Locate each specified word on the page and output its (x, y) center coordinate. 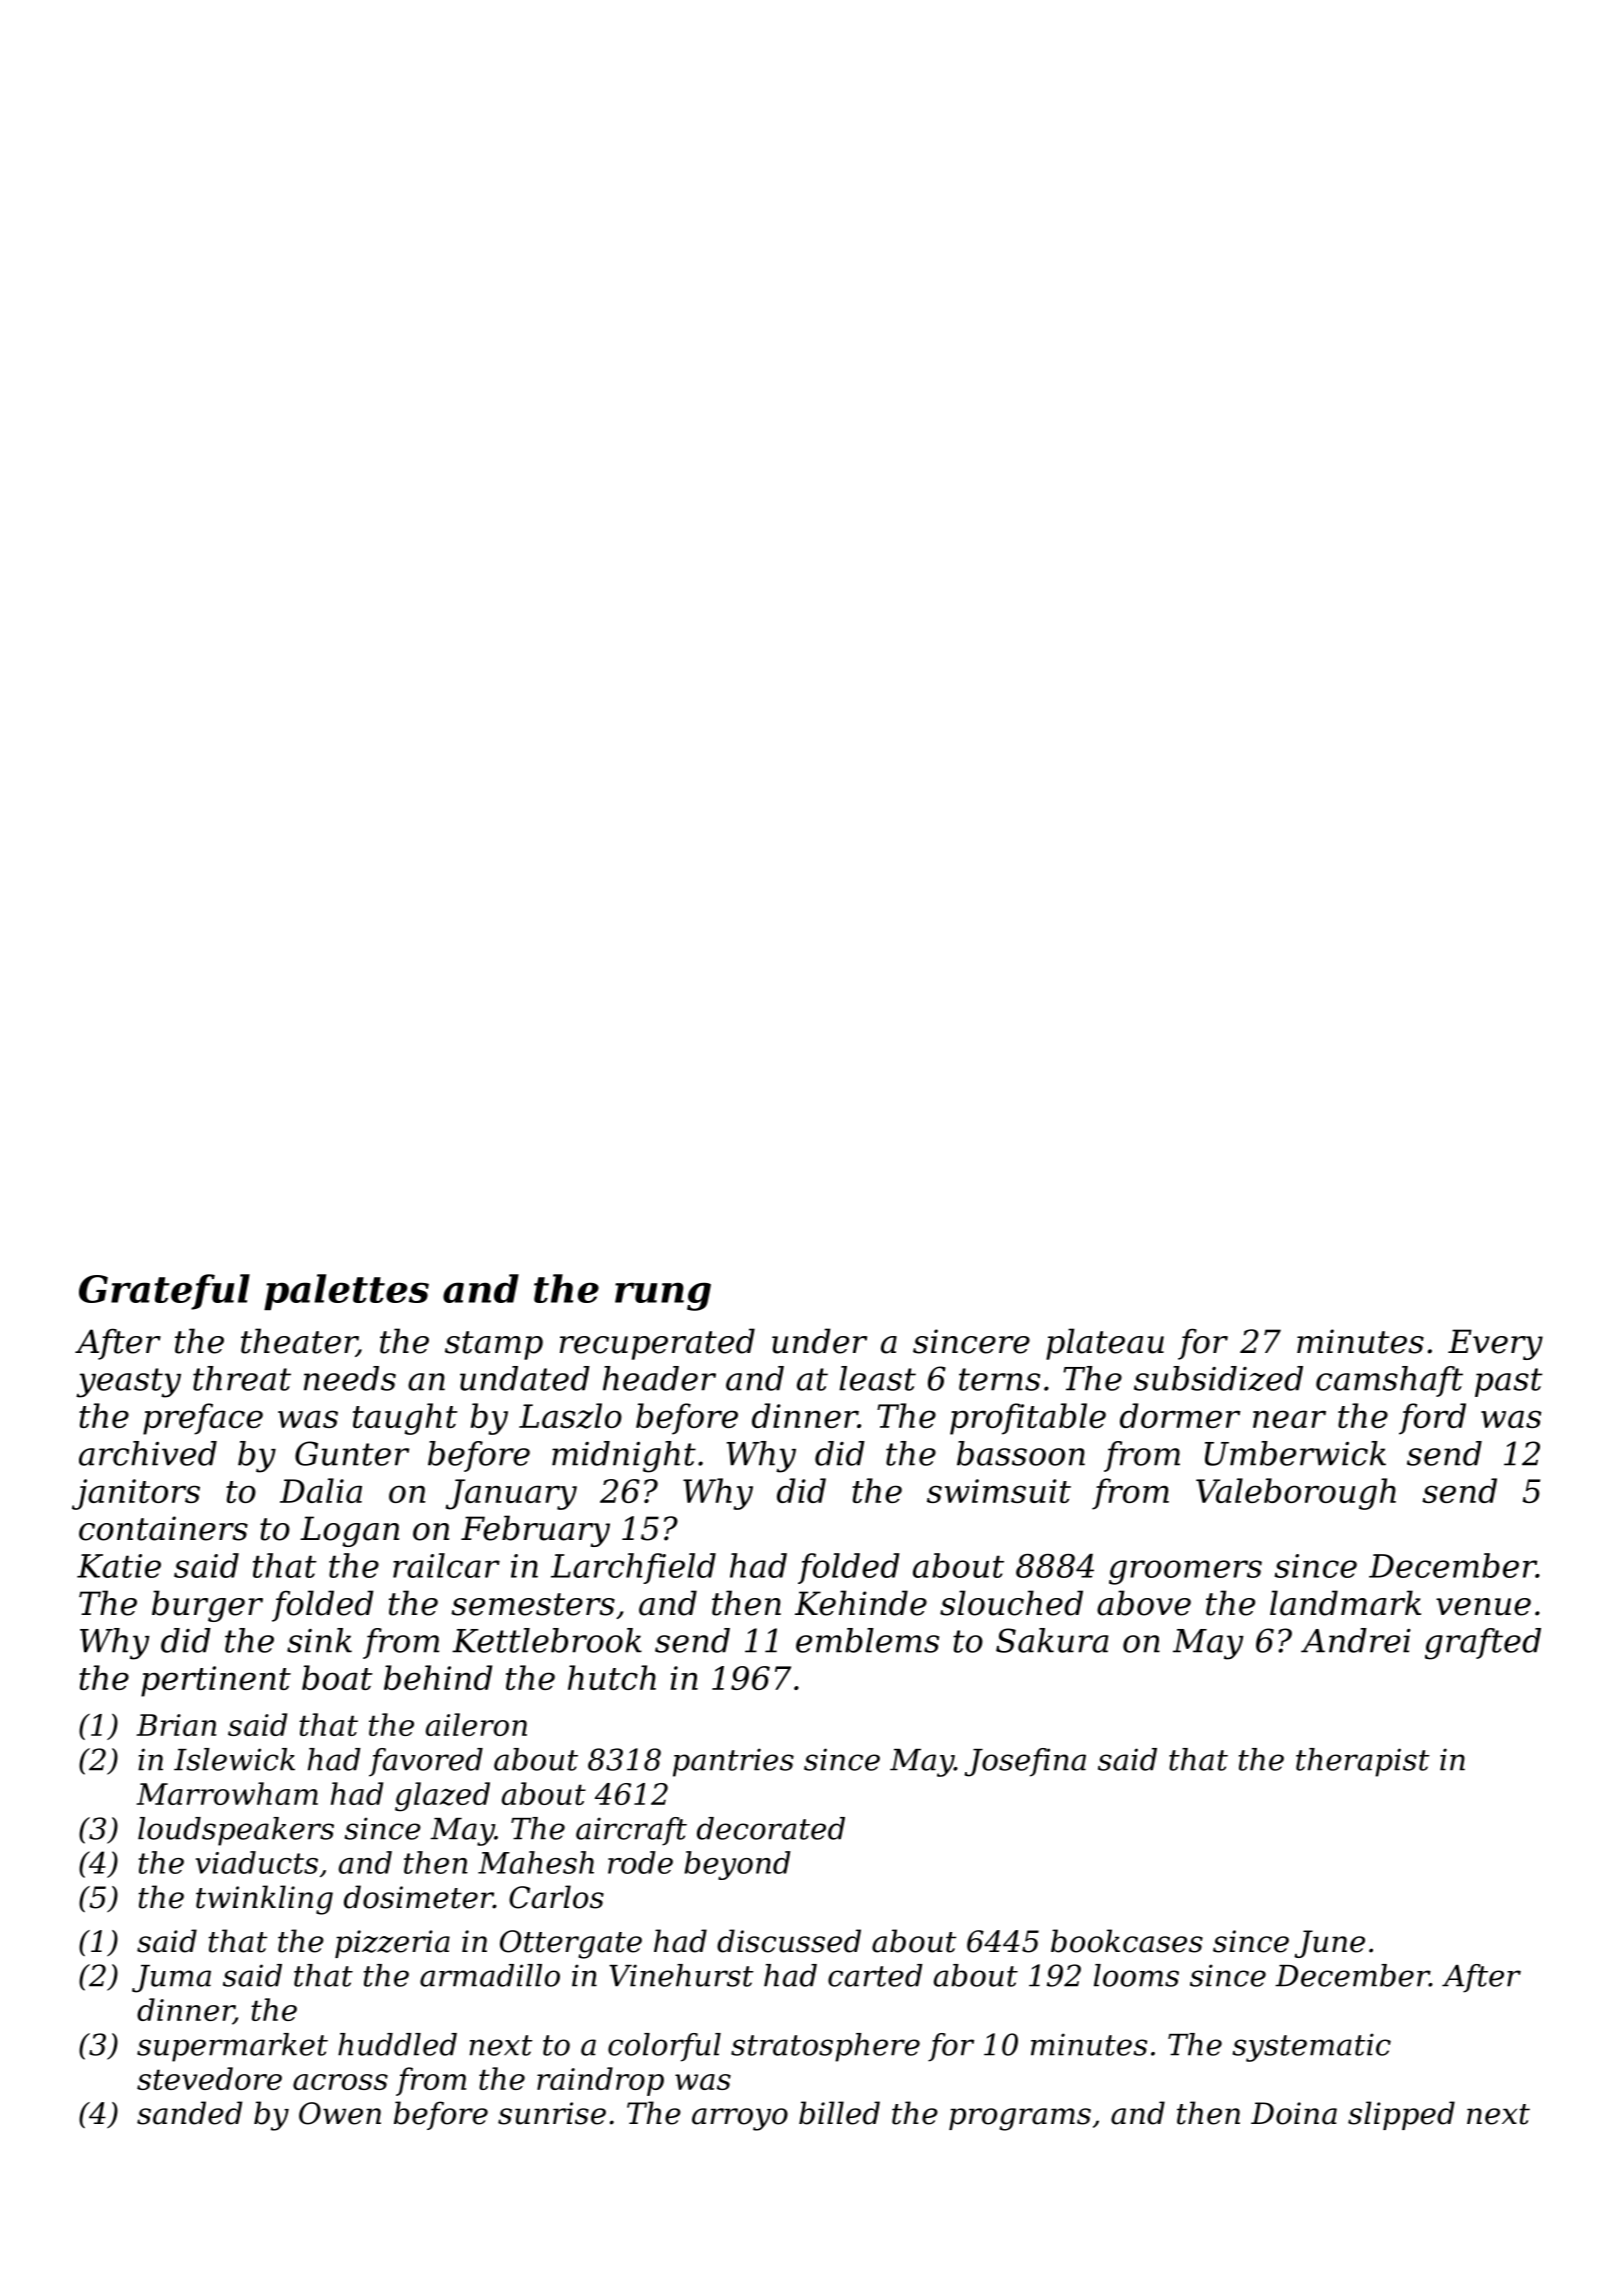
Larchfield (633, 1568)
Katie (119, 1566)
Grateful (164, 1292)
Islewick (234, 1759)
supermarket (232, 2047)
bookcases (1127, 1941)
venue (1483, 1607)
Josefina (1025, 1762)
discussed (789, 1941)
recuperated (657, 1344)
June (1329, 1944)
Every (1495, 1344)
